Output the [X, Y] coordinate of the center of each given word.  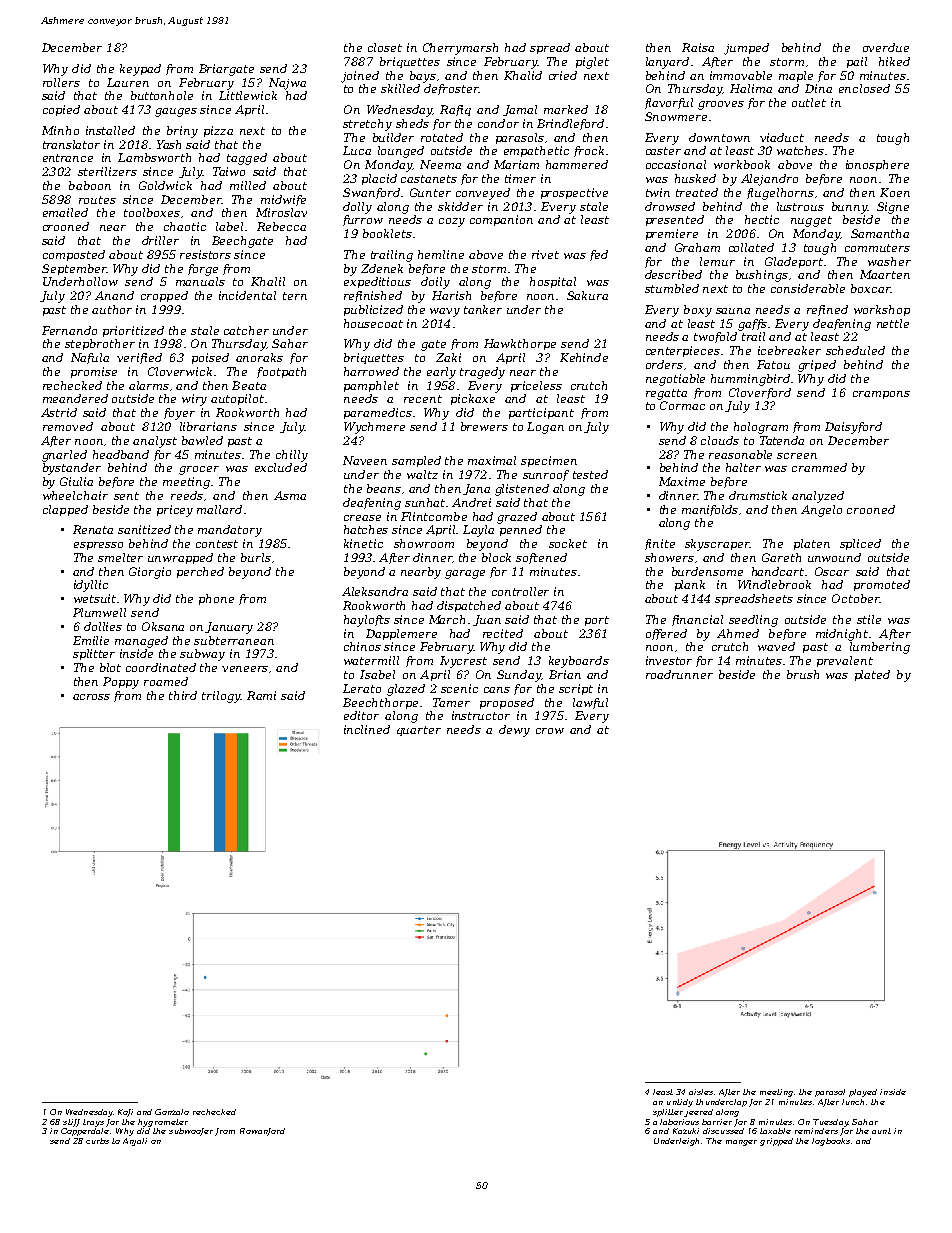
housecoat [373, 323]
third [183, 695]
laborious [679, 1122]
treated [697, 192]
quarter [419, 731]
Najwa [287, 84]
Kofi [125, 1113]
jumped [746, 49]
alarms [149, 385]
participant [541, 413]
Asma [290, 495]
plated [872, 675]
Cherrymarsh [460, 49]
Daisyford [853, 428]
